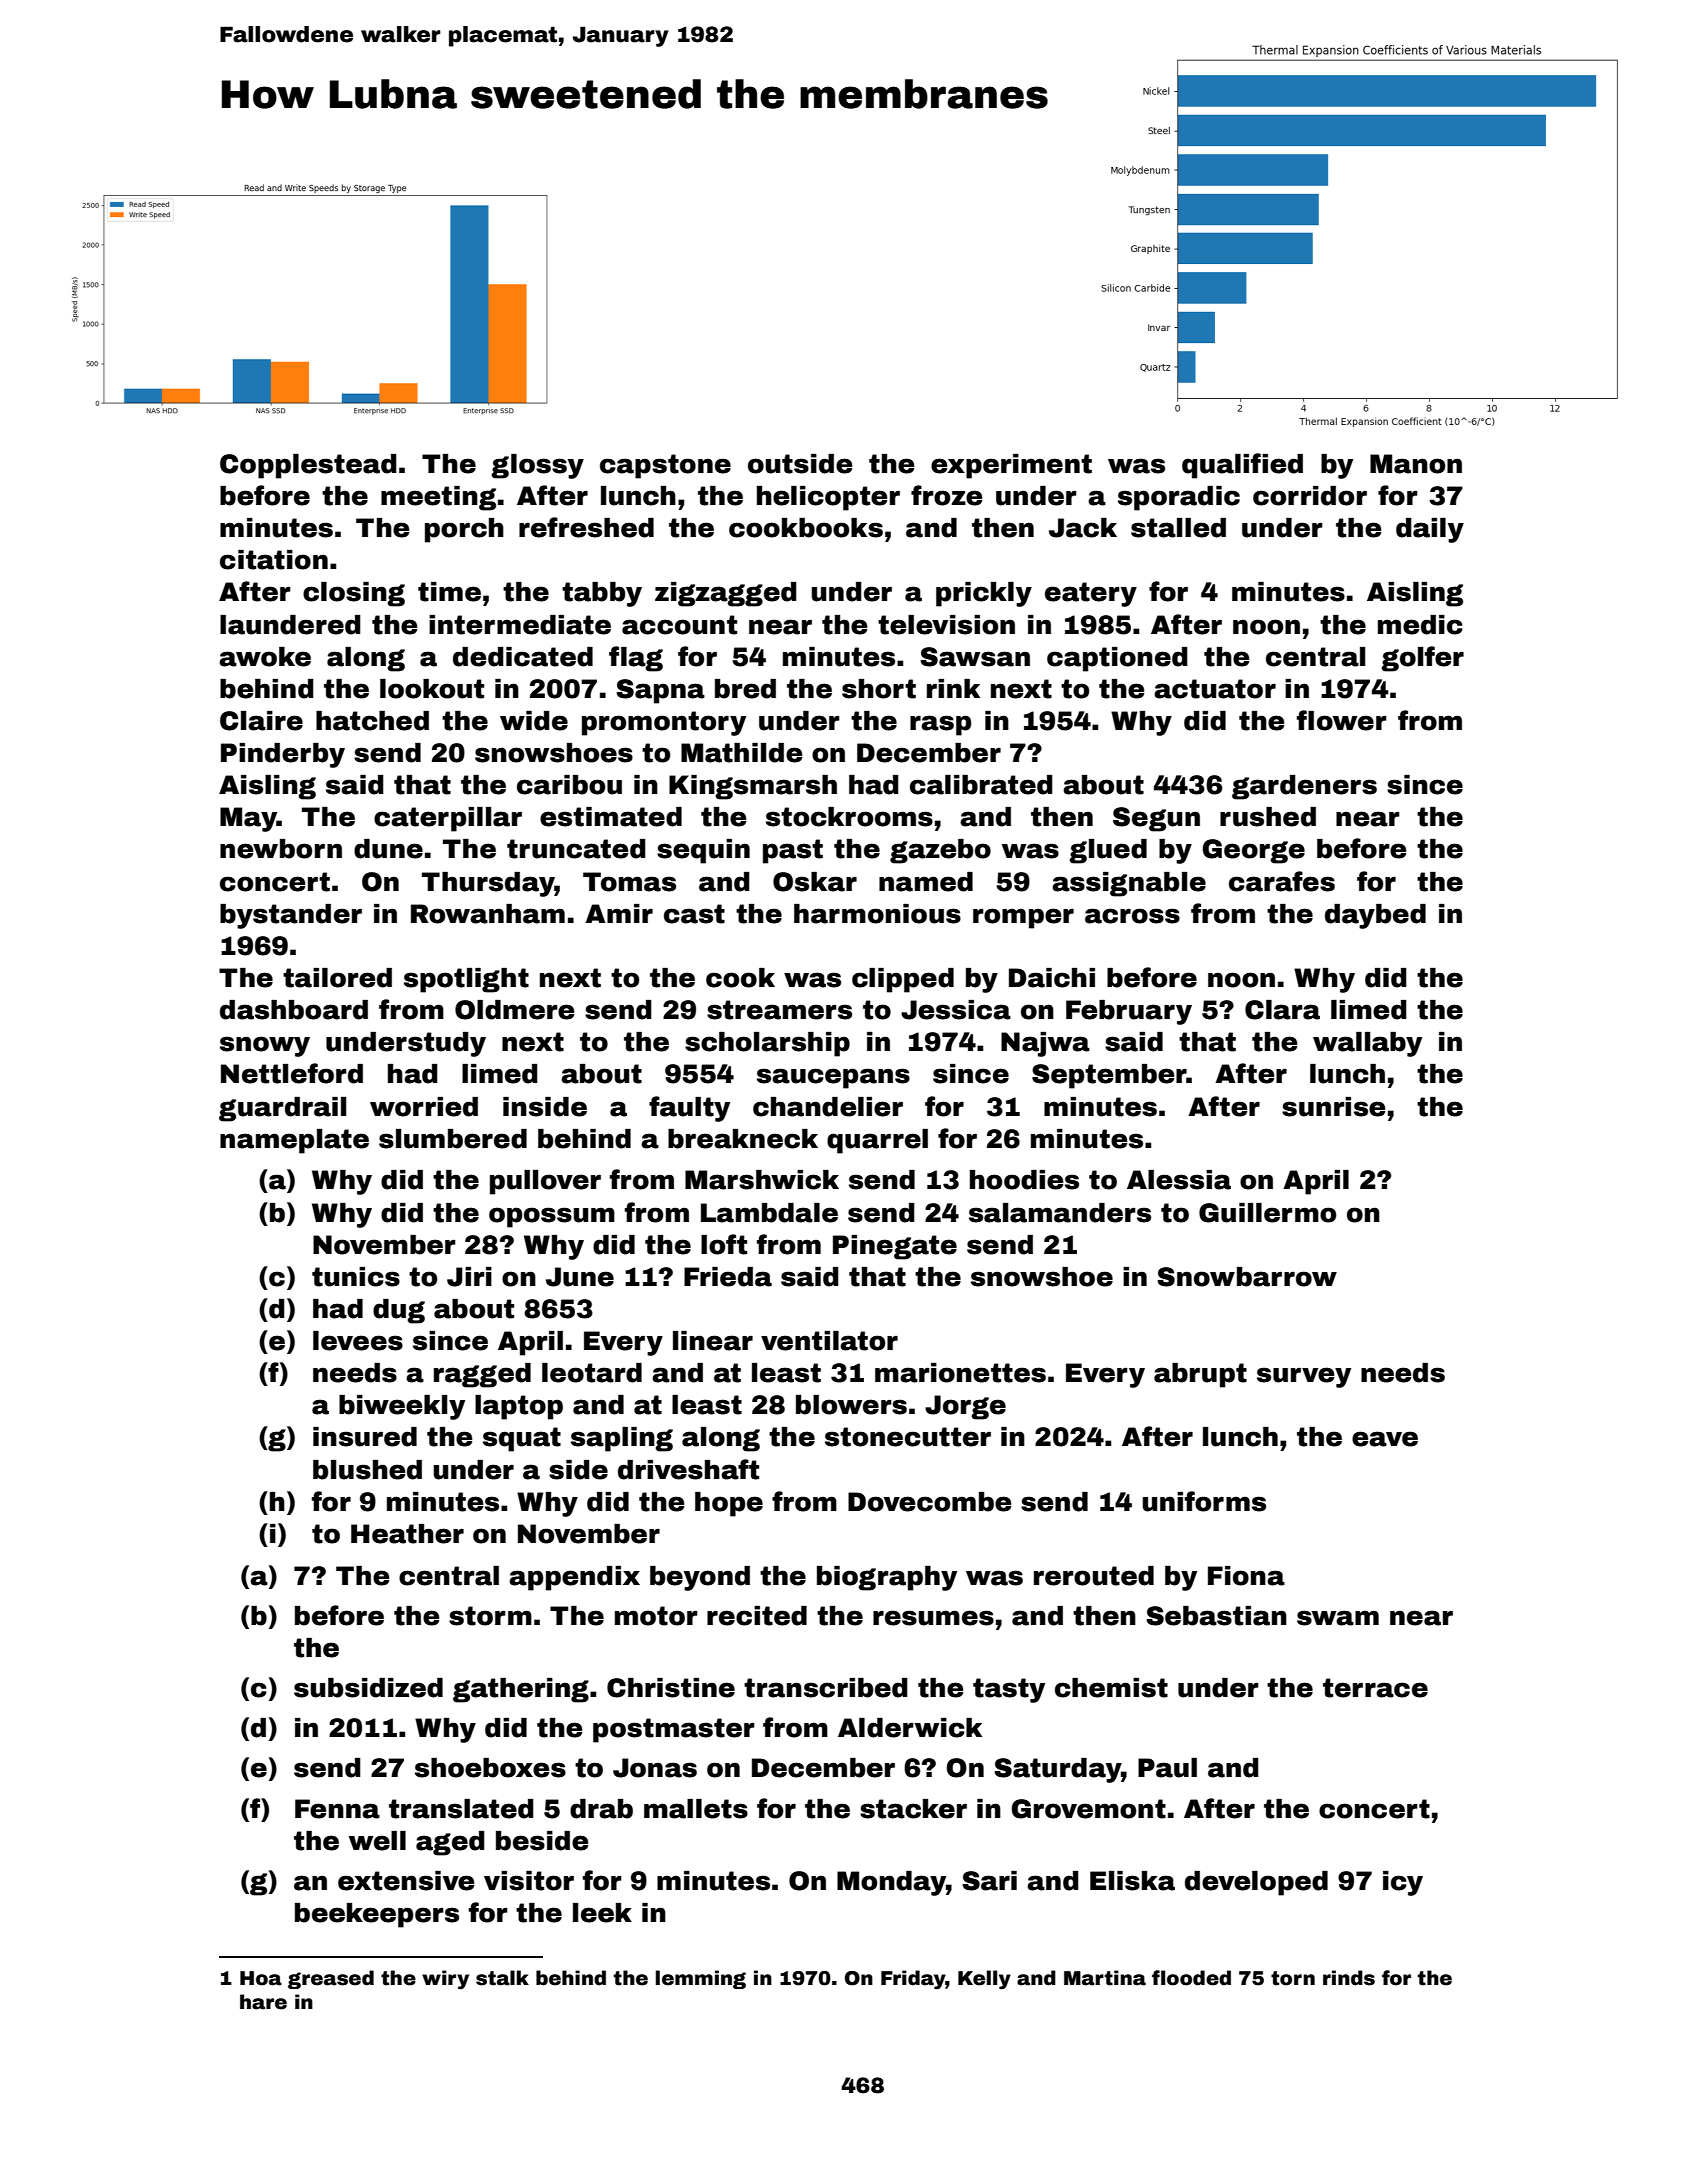 This screenshot has height=2178, width=1683. What do you see at coordinates (469, 1277) in the screenshot?
I see `Jiri` at bounding box center [469, 1277].
